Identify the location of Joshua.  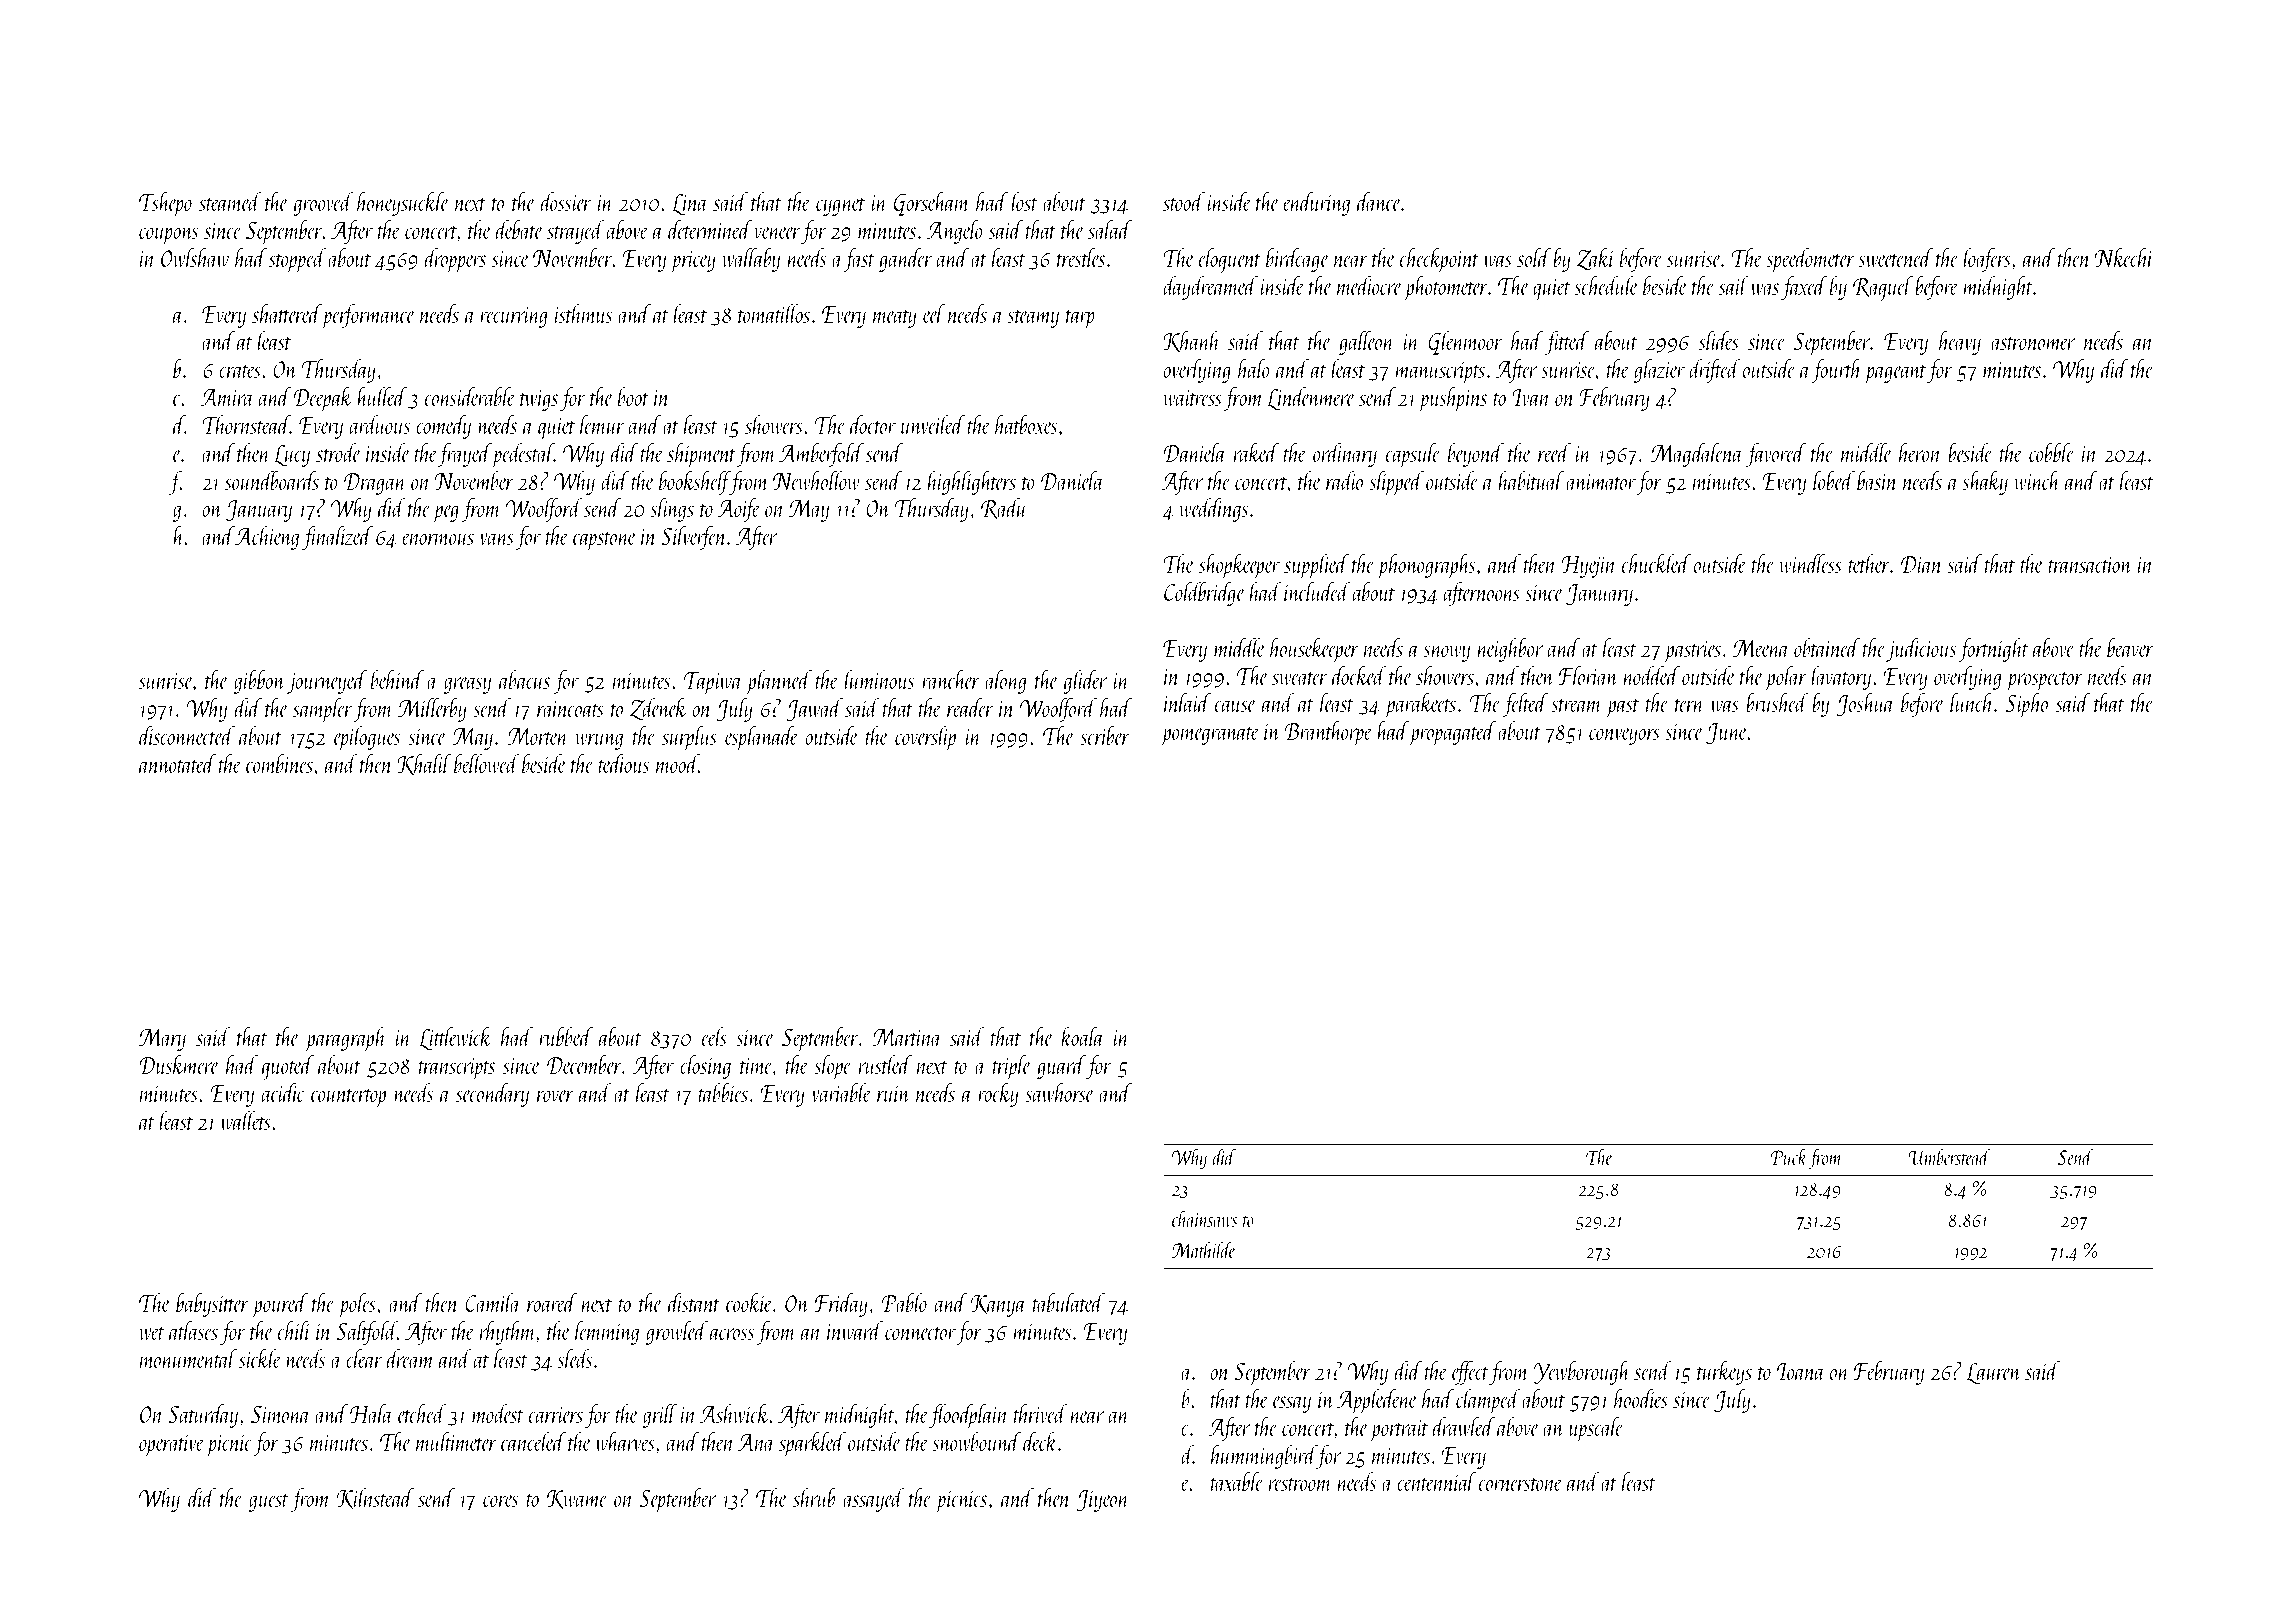
(1865, 705).
